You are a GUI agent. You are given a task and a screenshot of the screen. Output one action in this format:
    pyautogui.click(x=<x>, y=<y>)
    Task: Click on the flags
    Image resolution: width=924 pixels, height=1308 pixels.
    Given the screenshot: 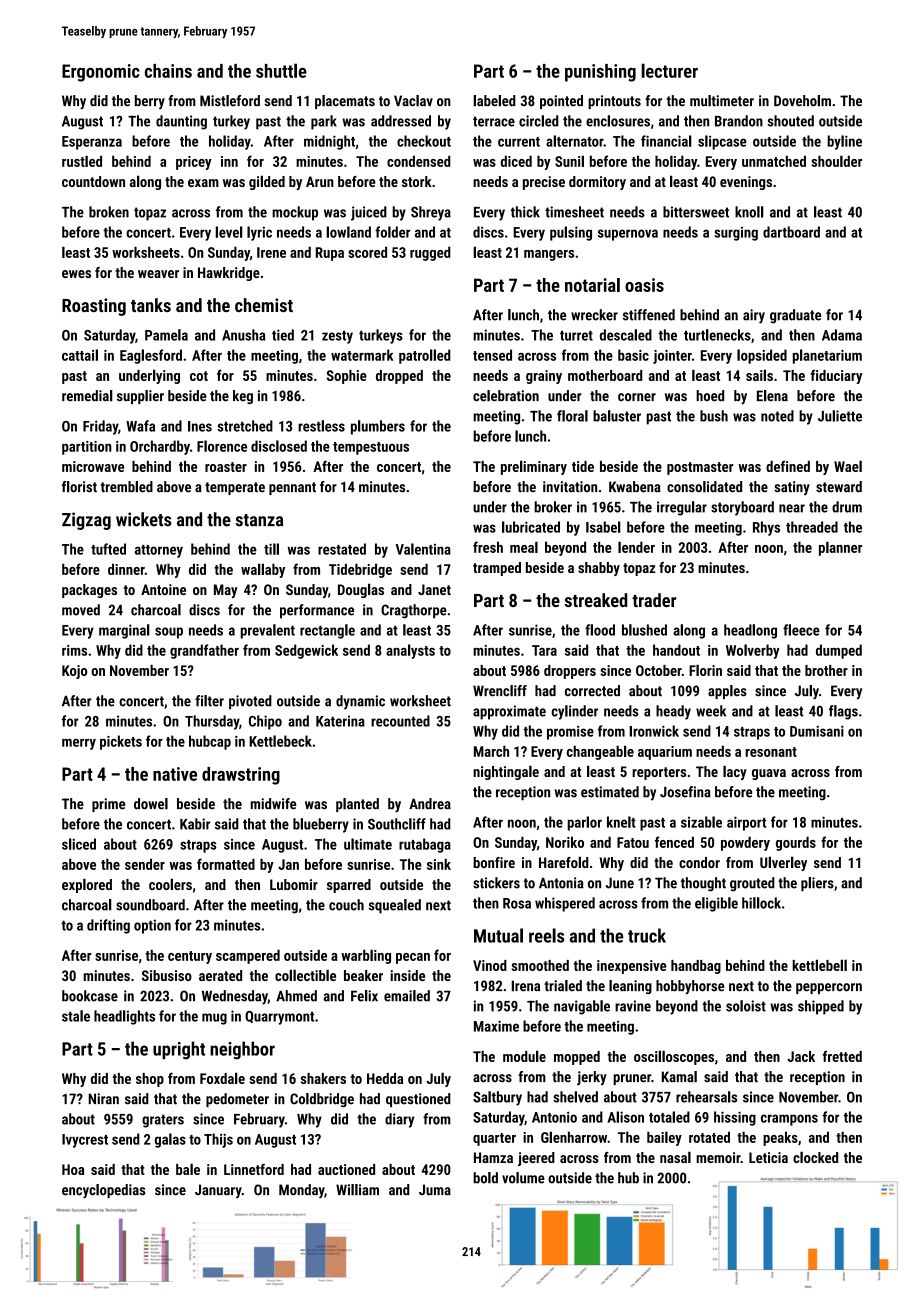 What is the action you would take?
    pyautogui.click(x=843, y=712)
